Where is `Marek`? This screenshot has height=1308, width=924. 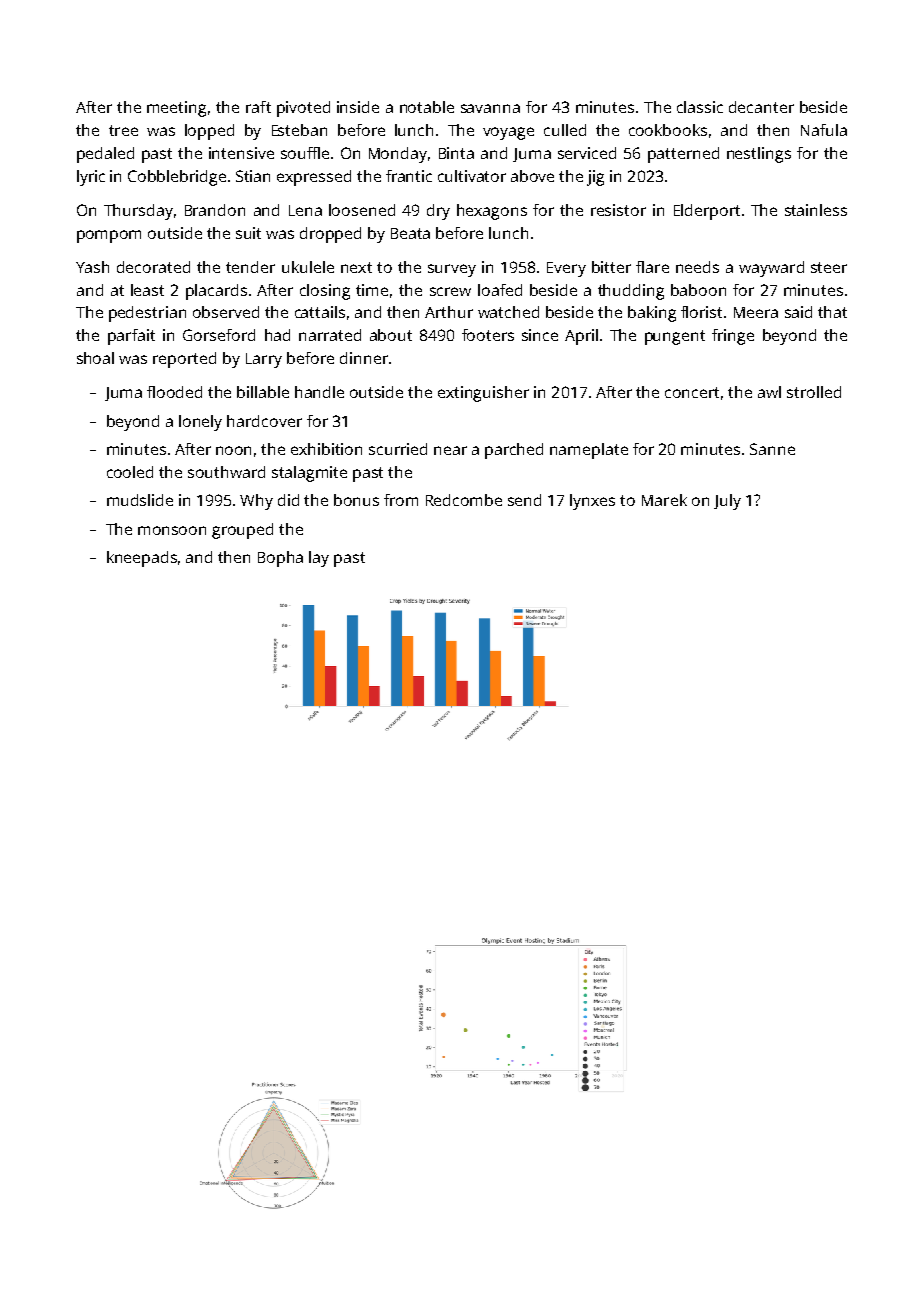 Marek is located at coordinates (664, 500).
